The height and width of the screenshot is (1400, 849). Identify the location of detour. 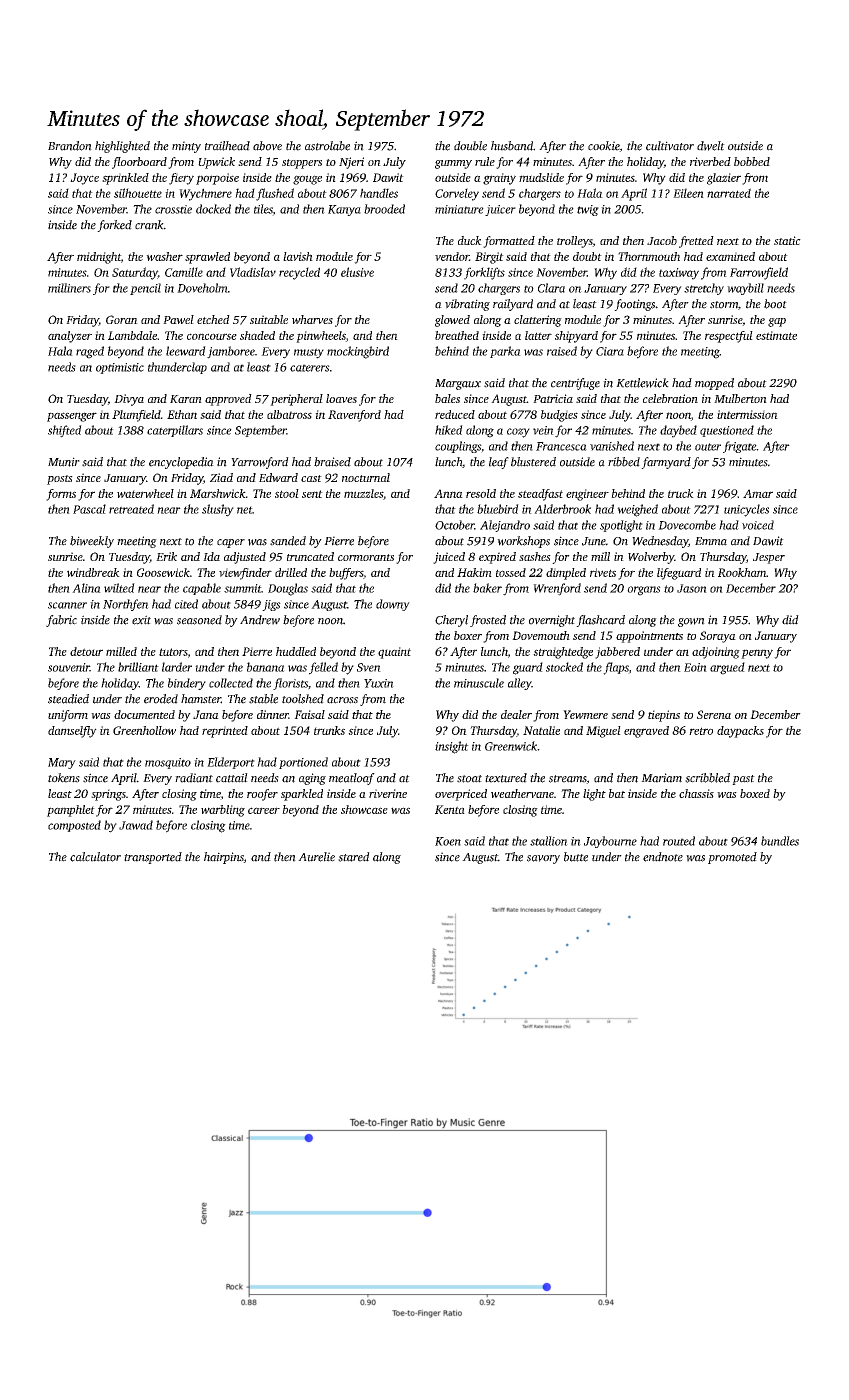
(86, 651).
